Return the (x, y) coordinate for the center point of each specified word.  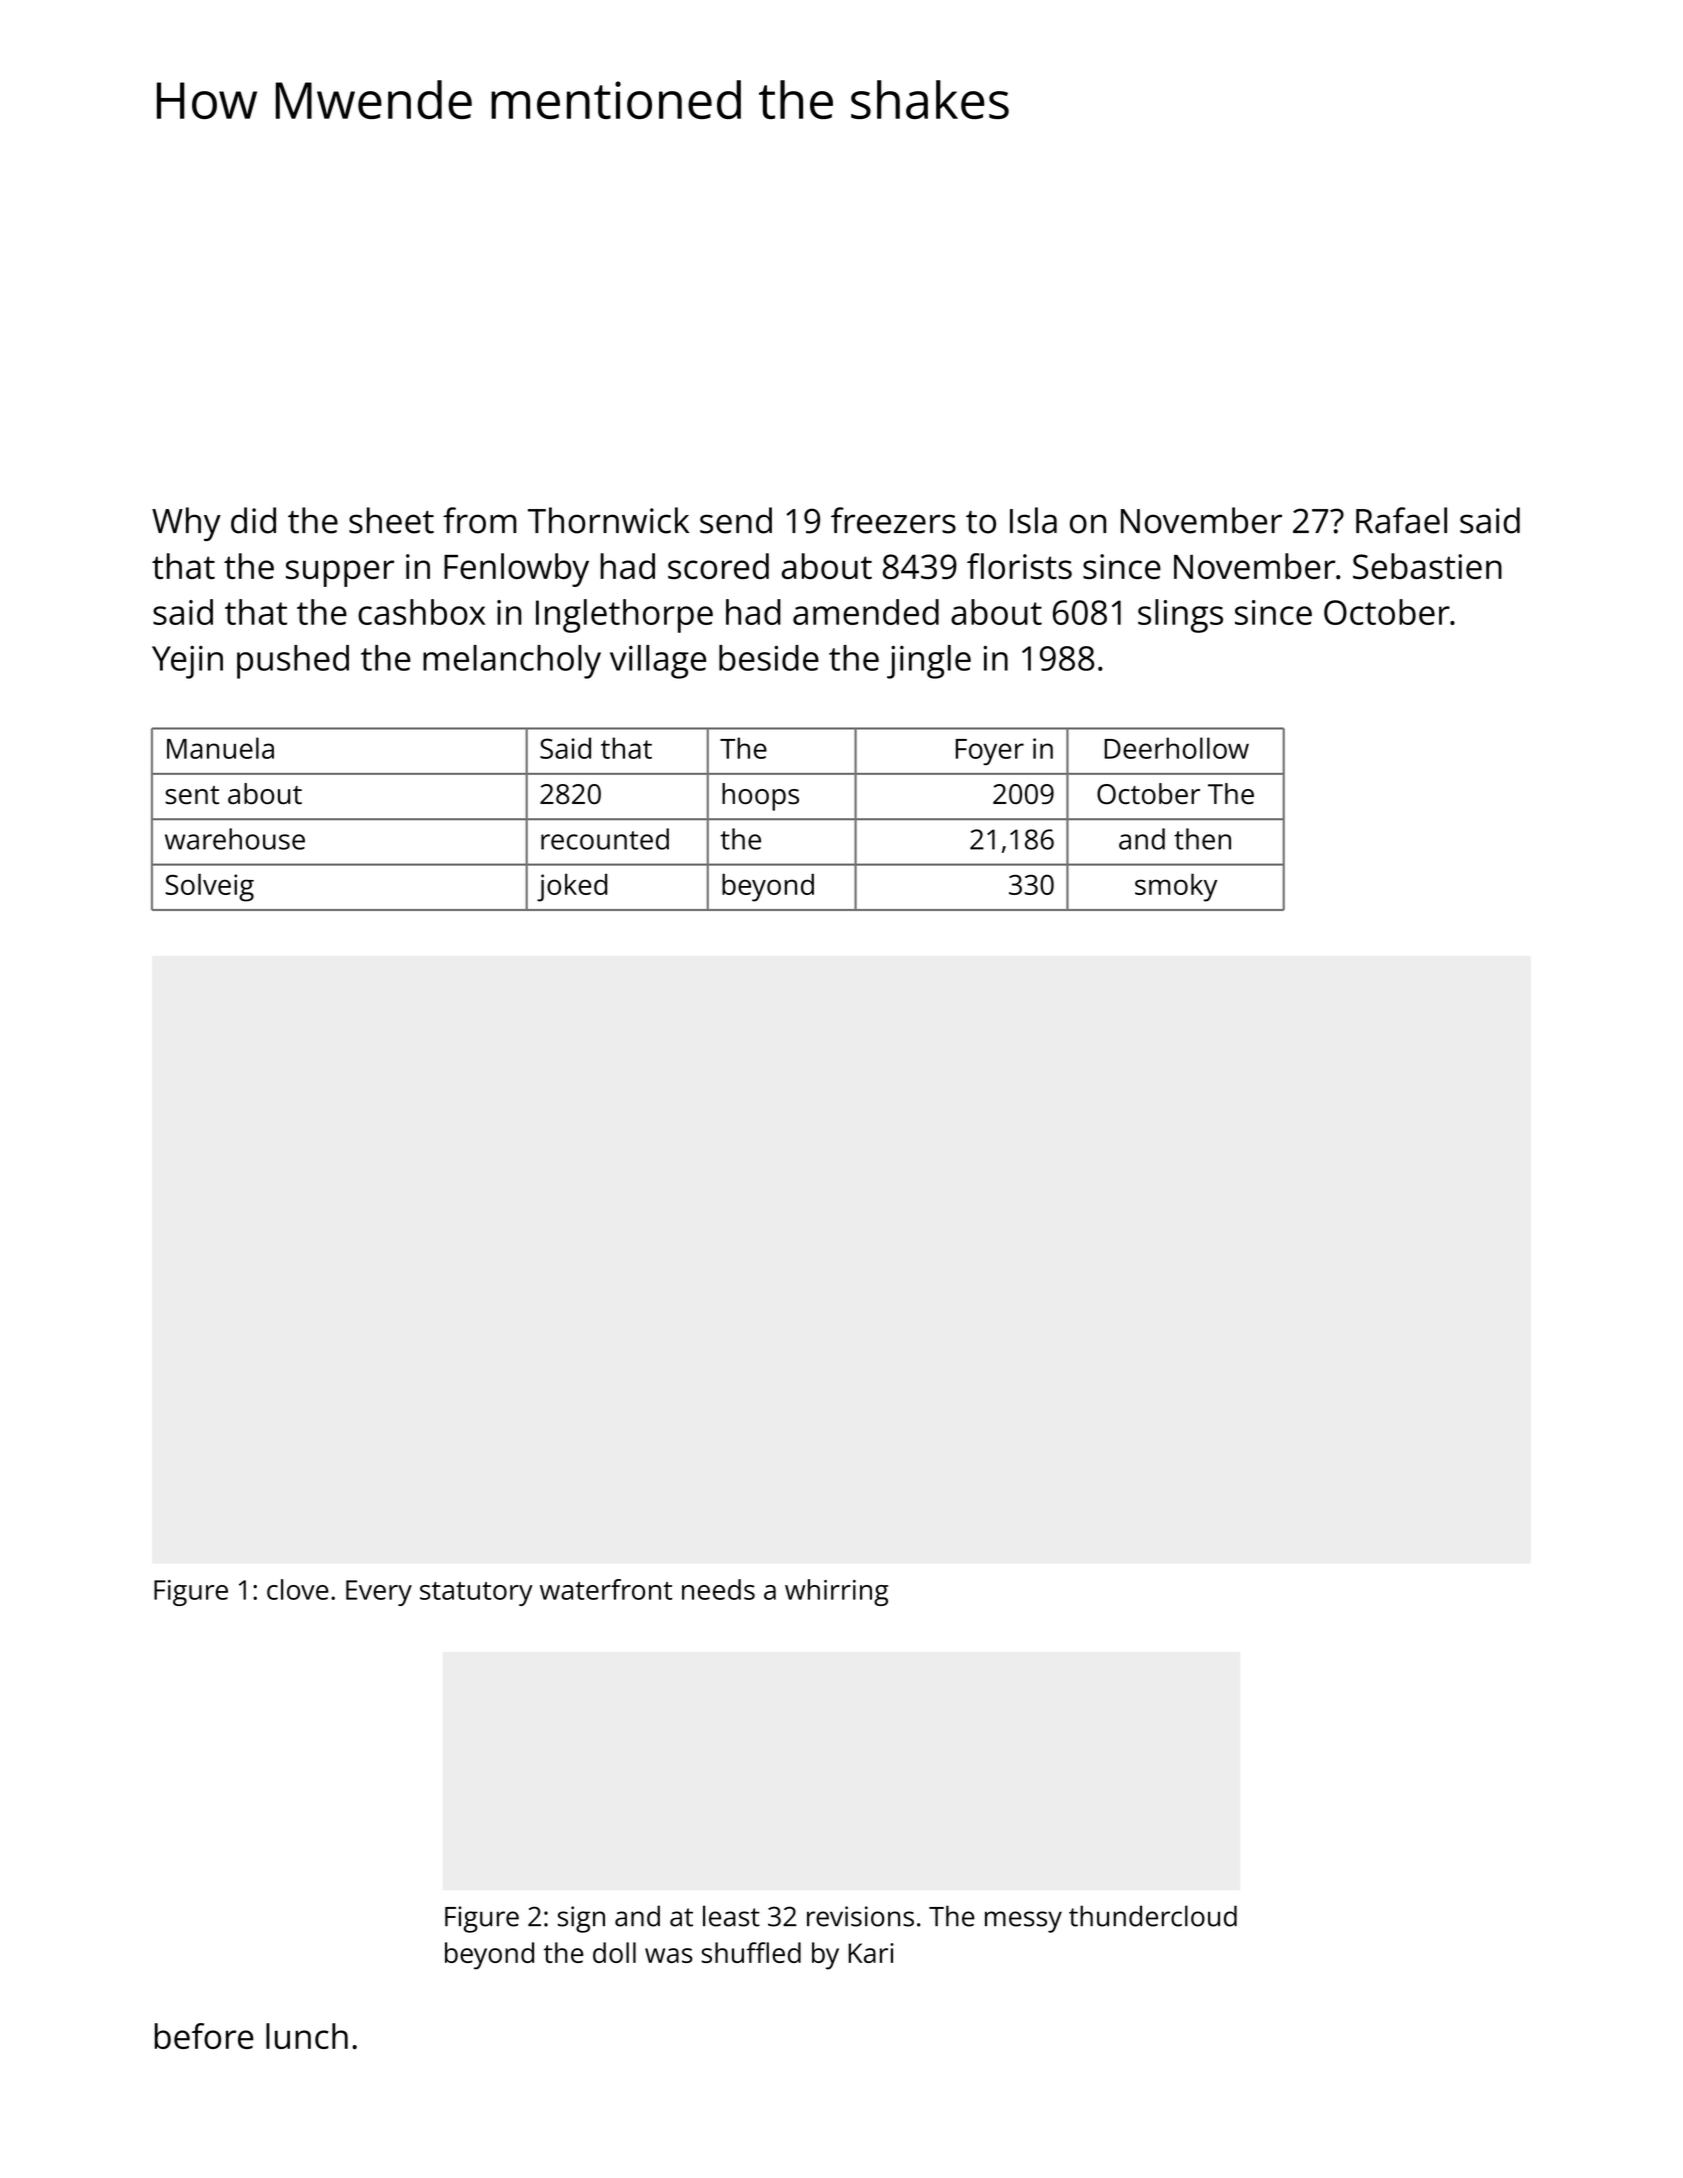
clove (298, 1589)
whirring (836, 1592)
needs (718, 1589)
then (1202, 839)
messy (1023, 1922)
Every (379, 1593)
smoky (1176, 887)
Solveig (210, 887)
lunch (307, 2036)
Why (186, 524)
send (736, 520)
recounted (605, 839)
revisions (860, 1916)
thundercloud (1153, 1916)
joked (572, 887)
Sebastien (1427, 566)
